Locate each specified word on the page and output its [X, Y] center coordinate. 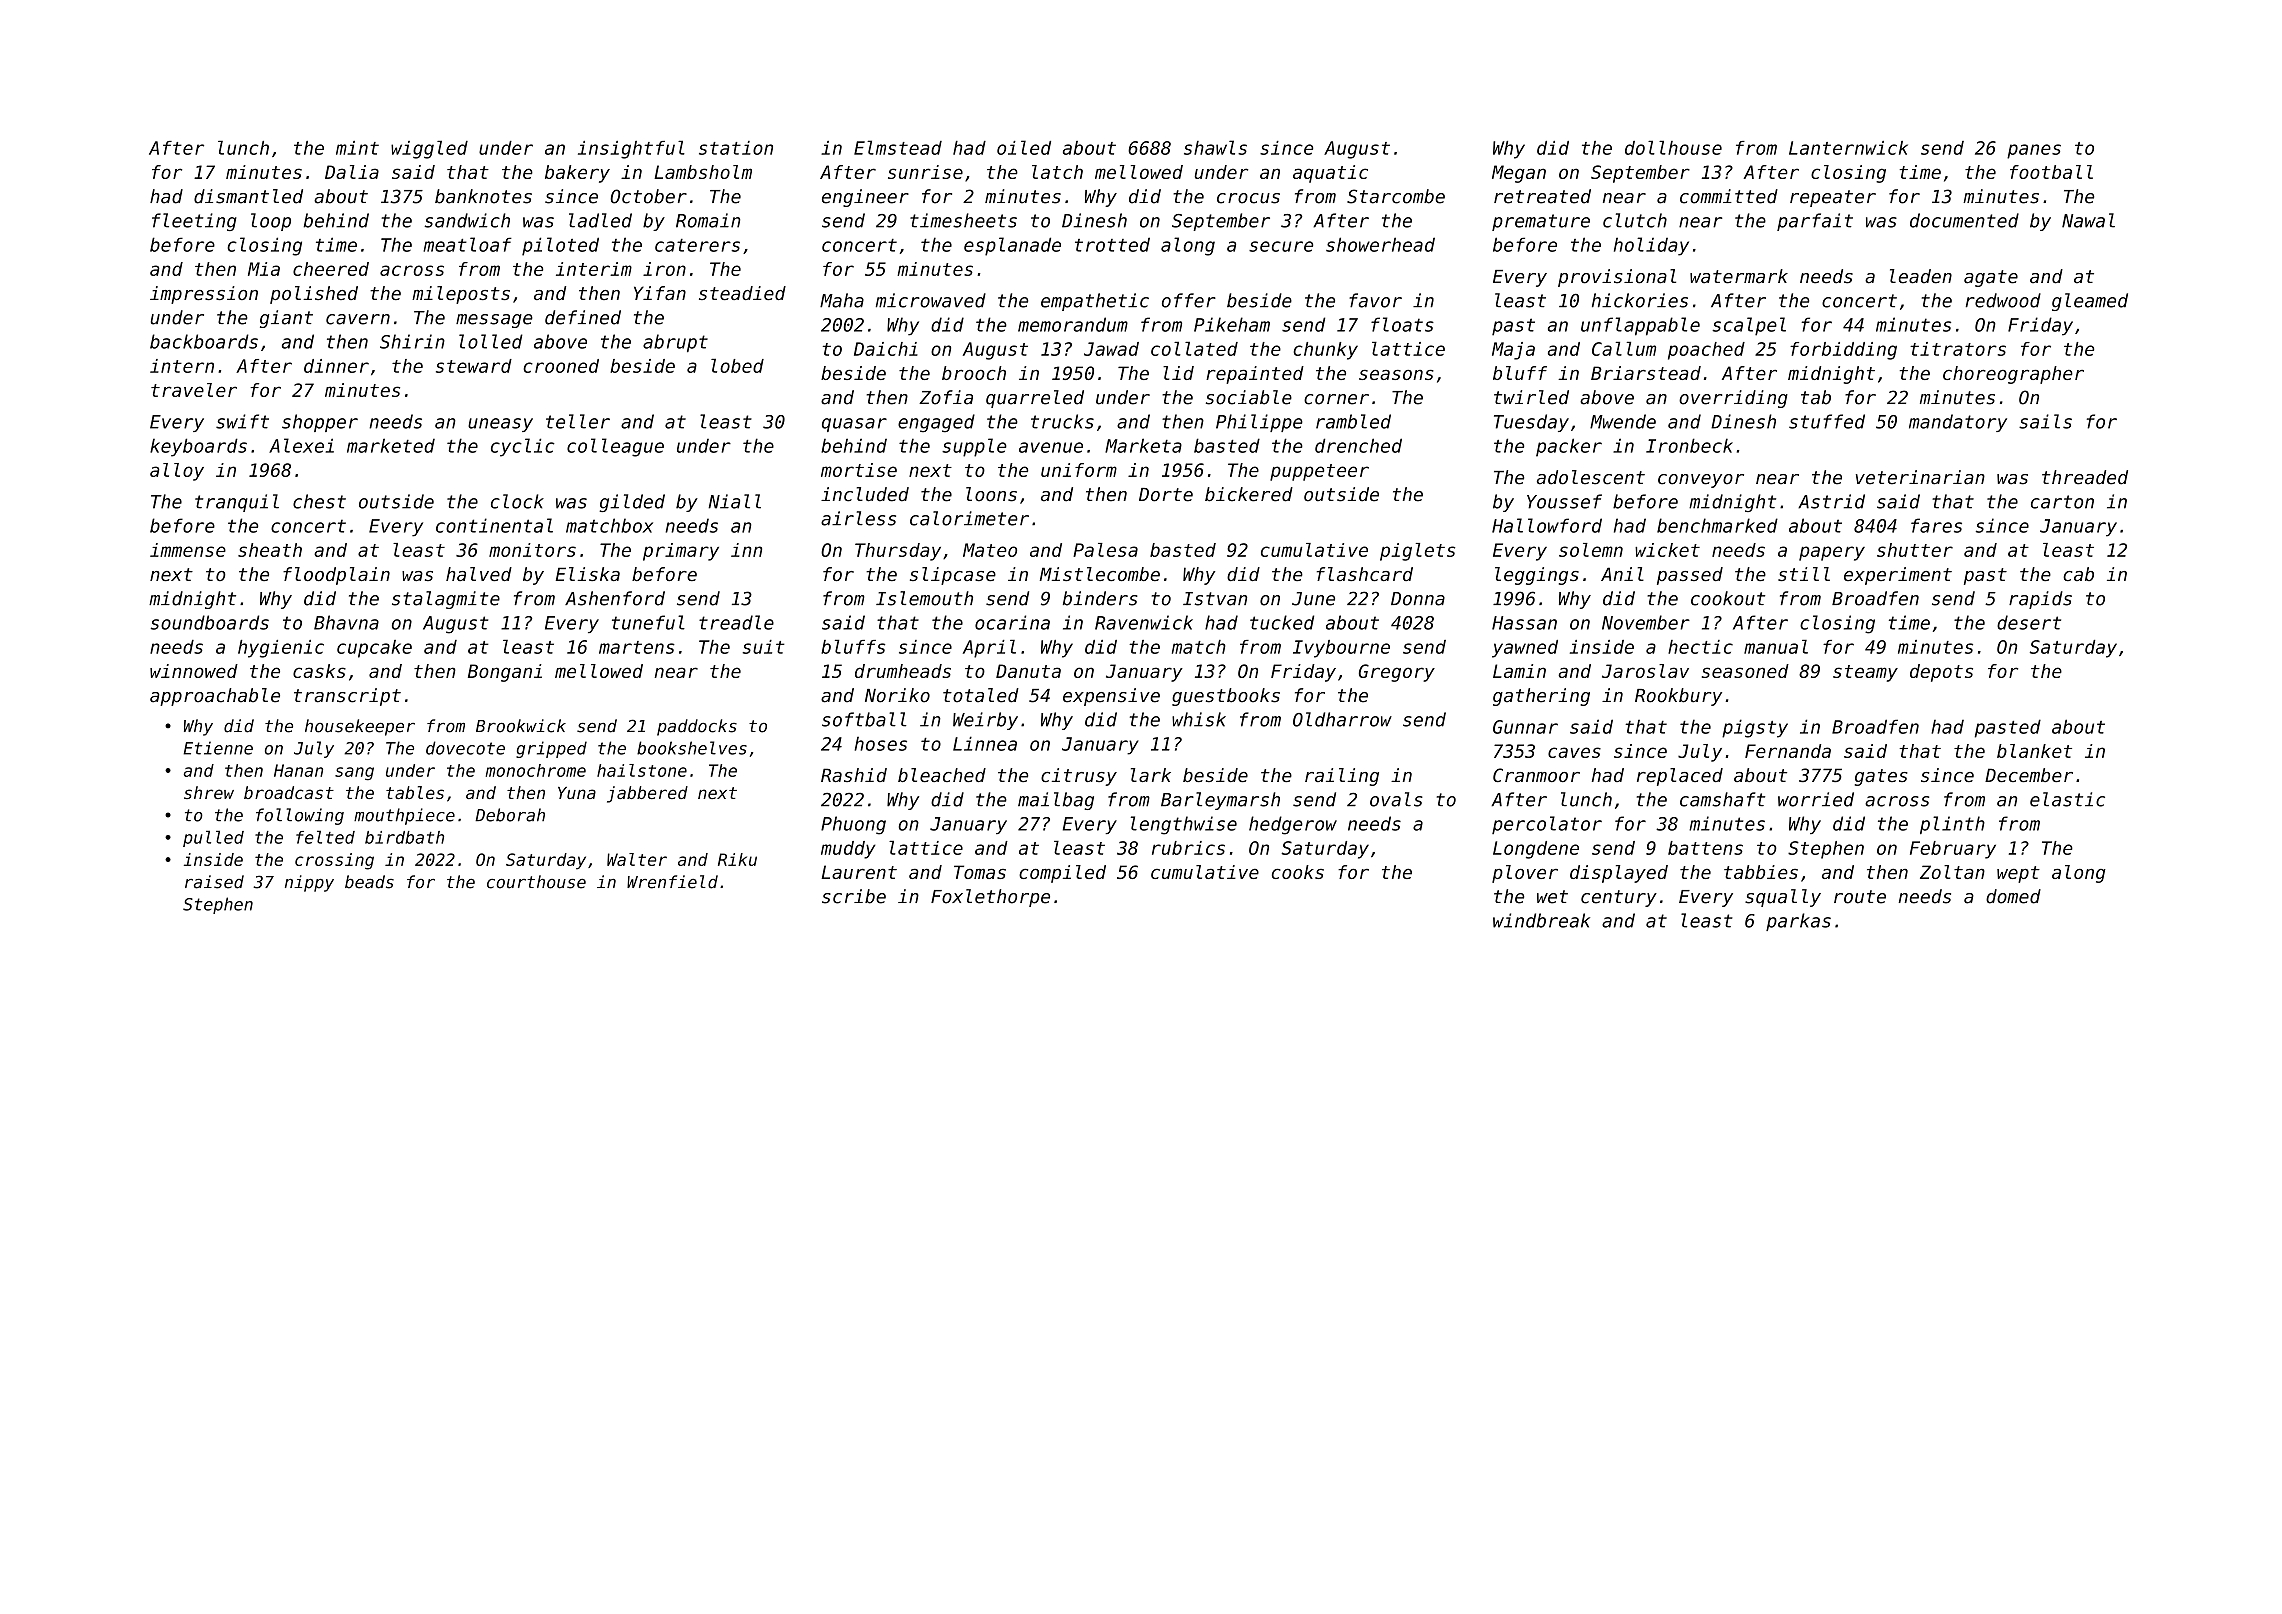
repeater [1833, 198]
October [648, 196]
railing [1342, 777]
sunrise [925, 172]
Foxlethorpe [990, 898]
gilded [632, 503]
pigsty [1755, 728]
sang [354, 774]
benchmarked [1717, 525]
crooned [561, 366]
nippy [309, 883]
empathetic [1095, 302]
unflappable [1640, 326]
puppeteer [1319, 472]
